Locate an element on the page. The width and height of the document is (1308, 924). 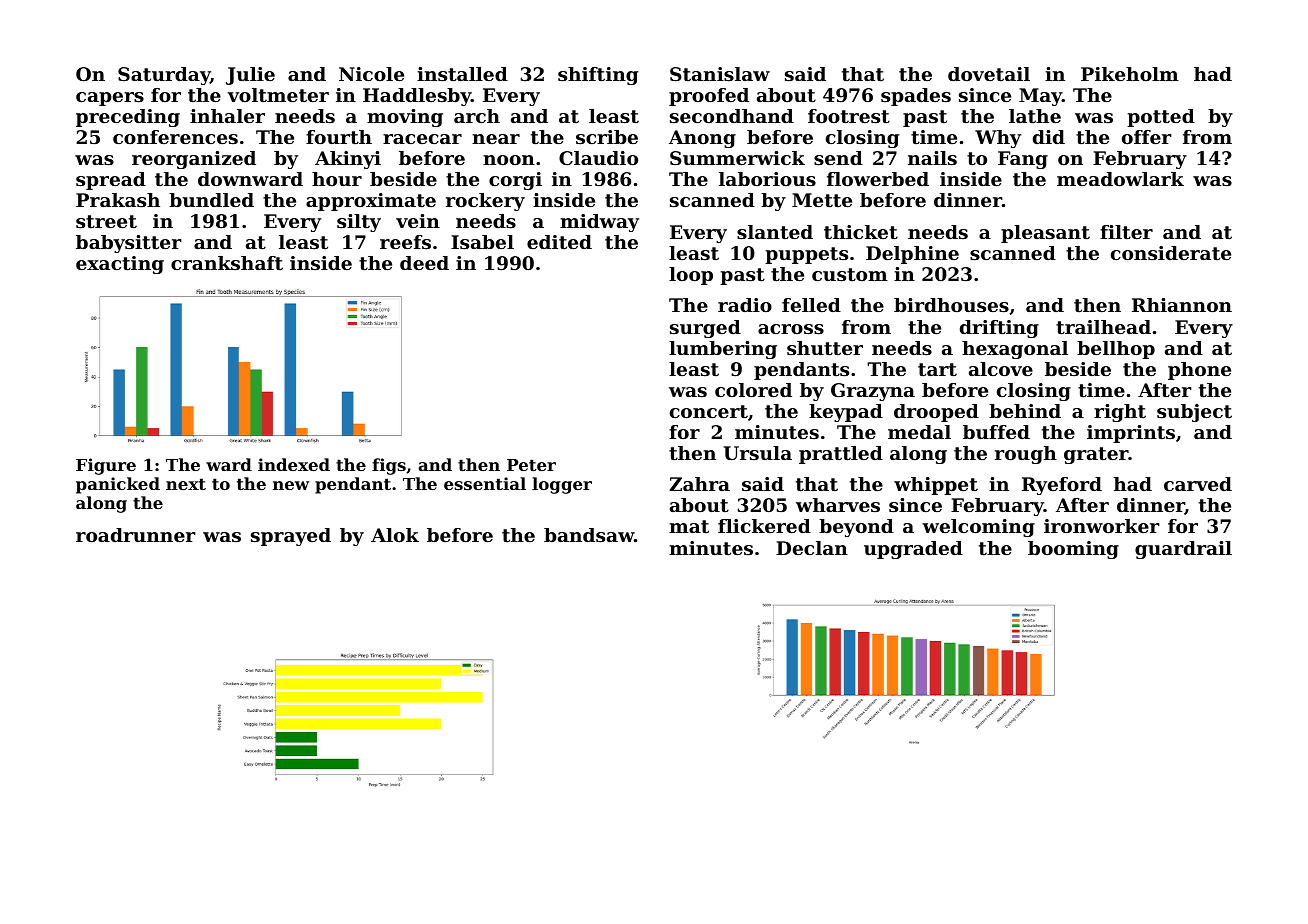
Julie is located at coordinates (250, 76).
